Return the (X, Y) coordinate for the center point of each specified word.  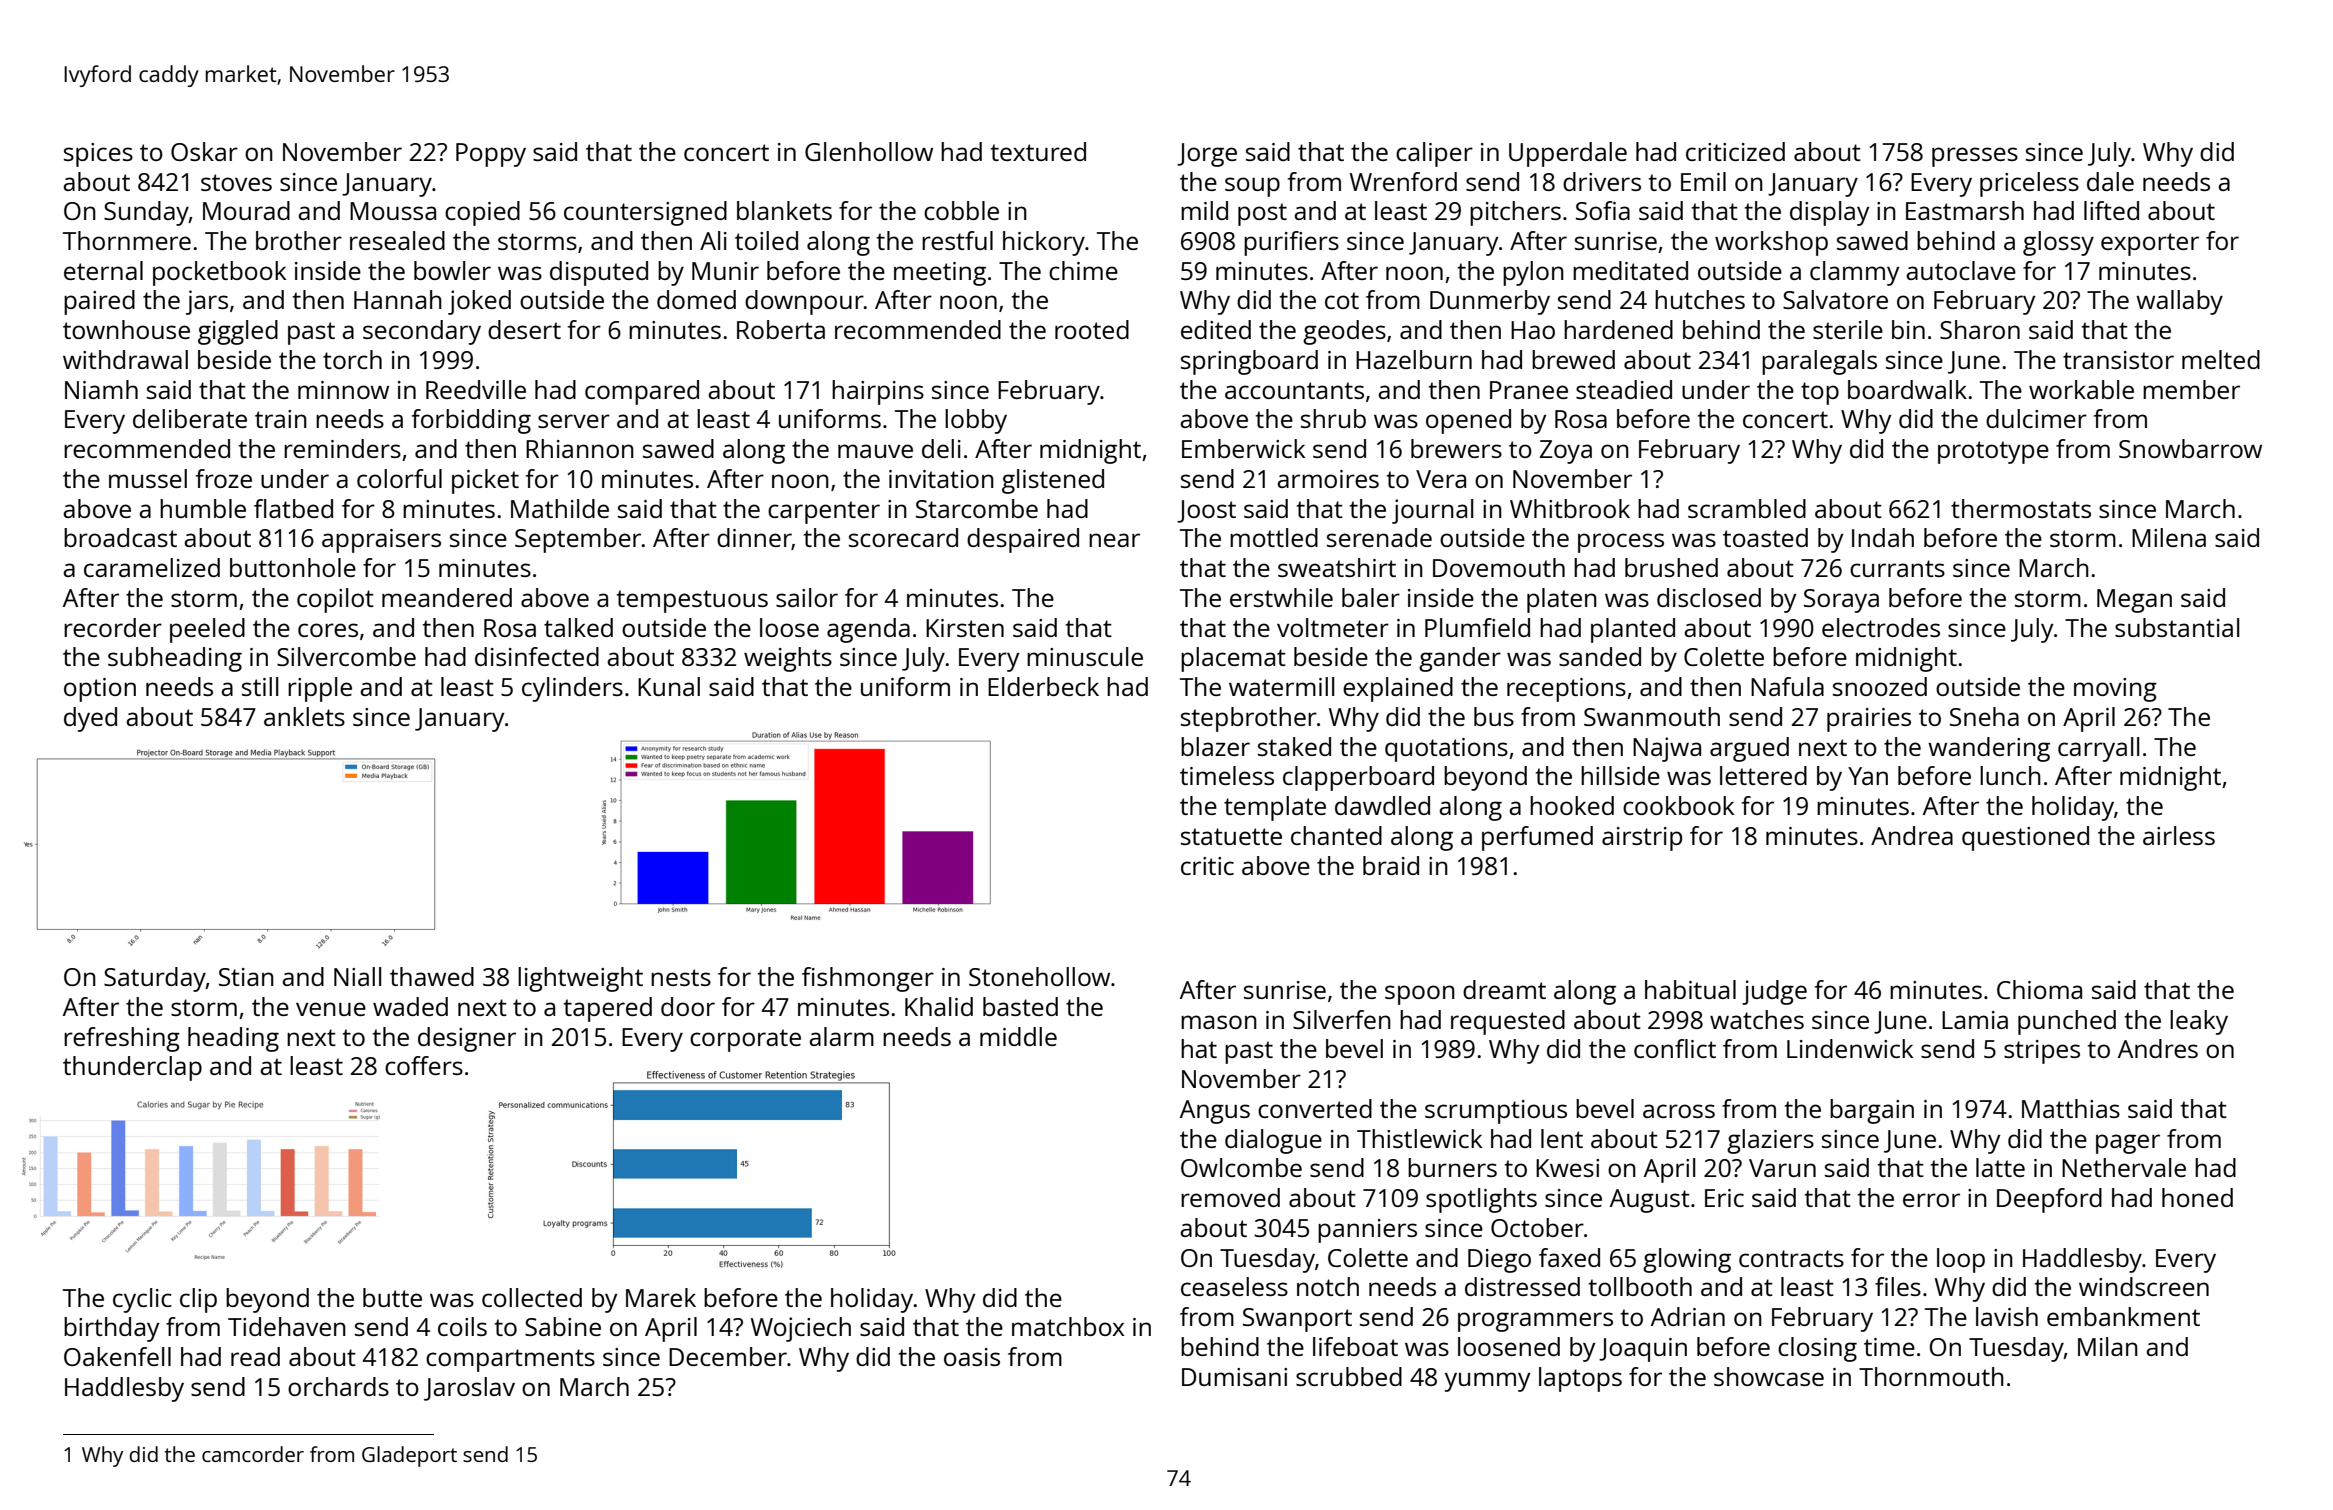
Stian (246, 977)
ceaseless (1234, 1286)
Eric (1724, 1198)
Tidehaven (287, 1326)
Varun (1782, 1168)
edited (1216, 329)
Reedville (476, 389)
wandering (1989, 749)
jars (207, 302)
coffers (424, 1065)
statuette (1231, 836)
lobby (976, 421)
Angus (1215, 1112)
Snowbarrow (2190, 448)
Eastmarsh (1965, 210)
